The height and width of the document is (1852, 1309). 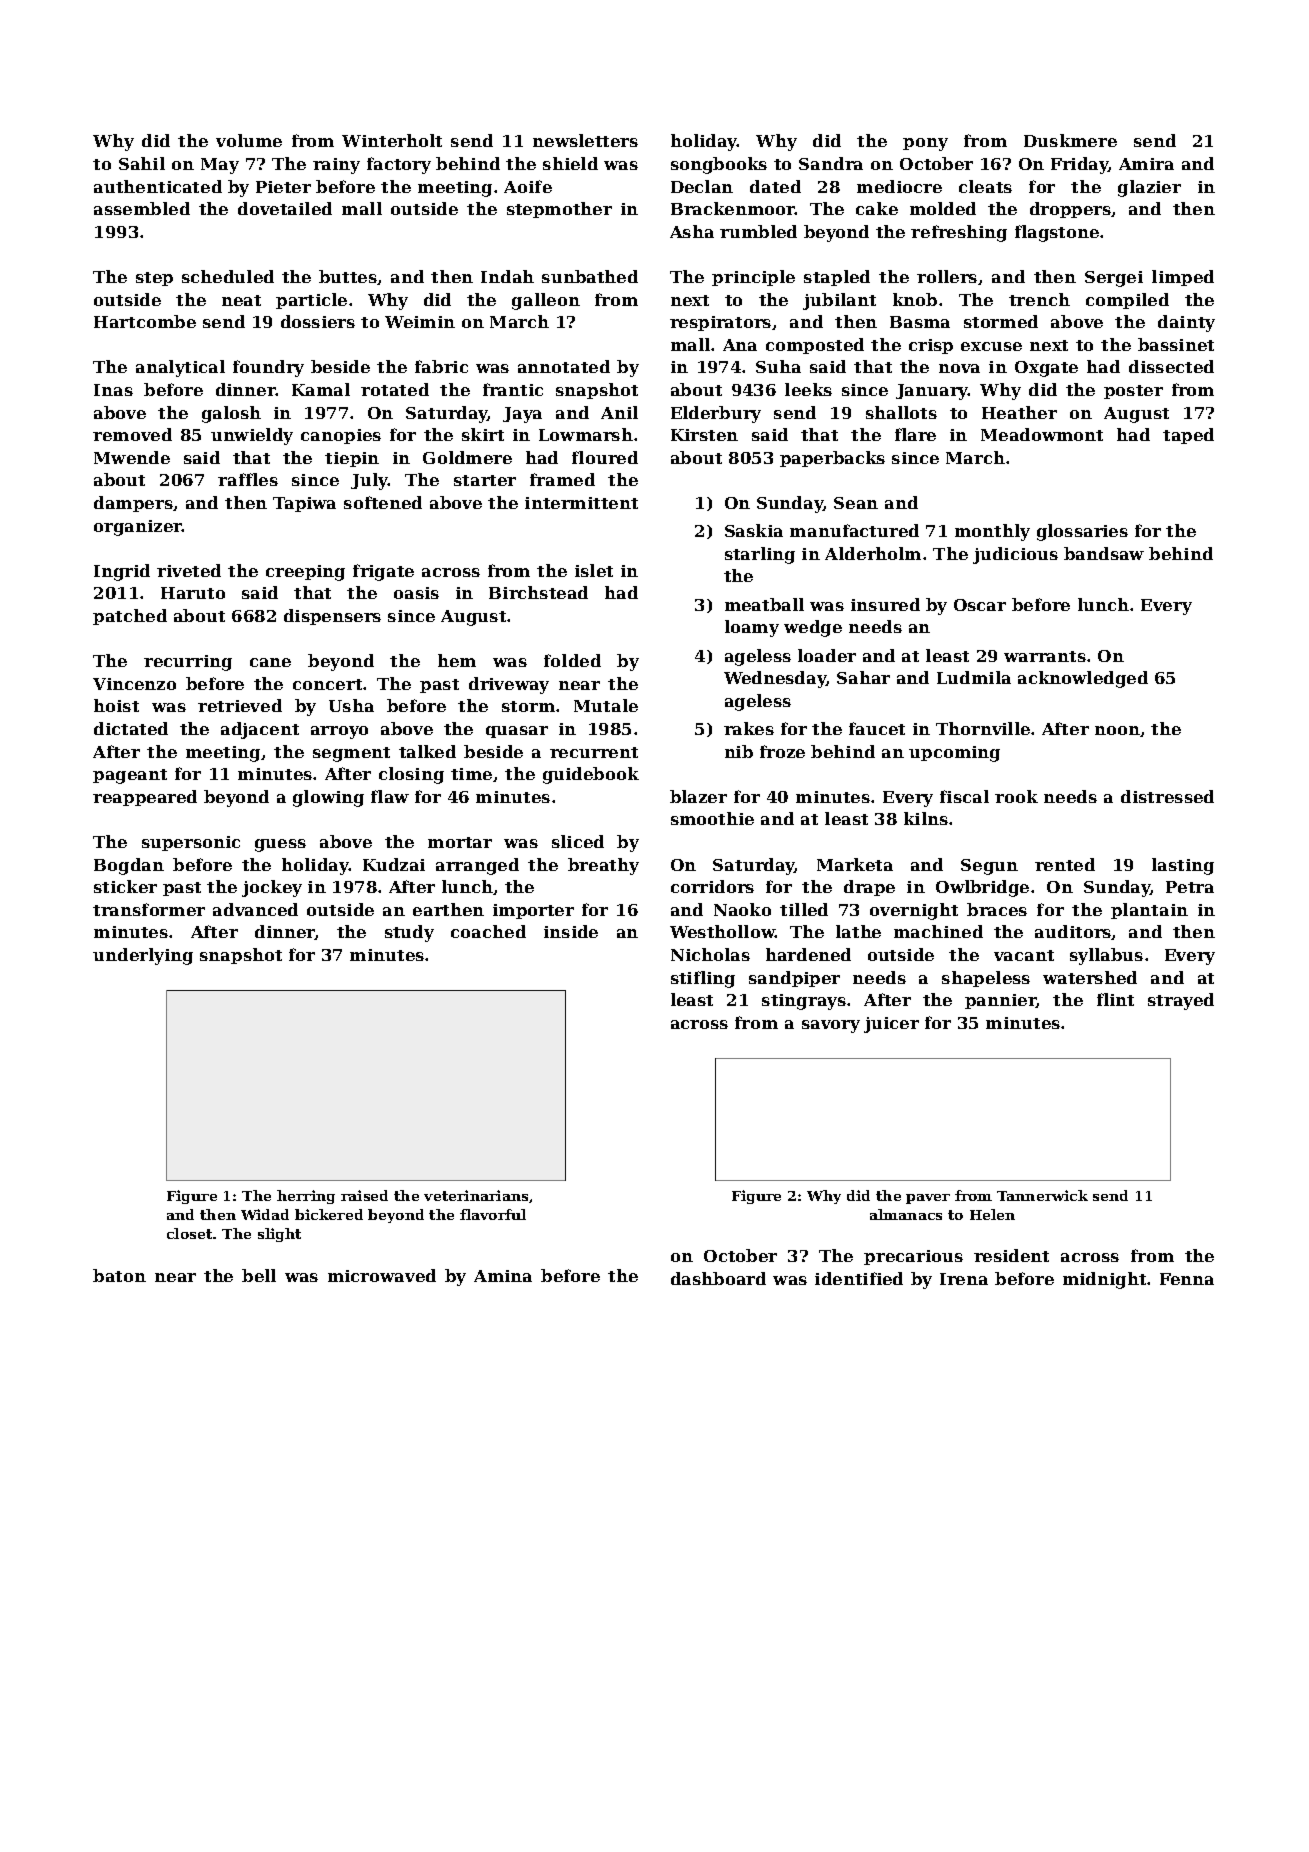 I want to click on Winterholt, so click(x=392, y=140).
